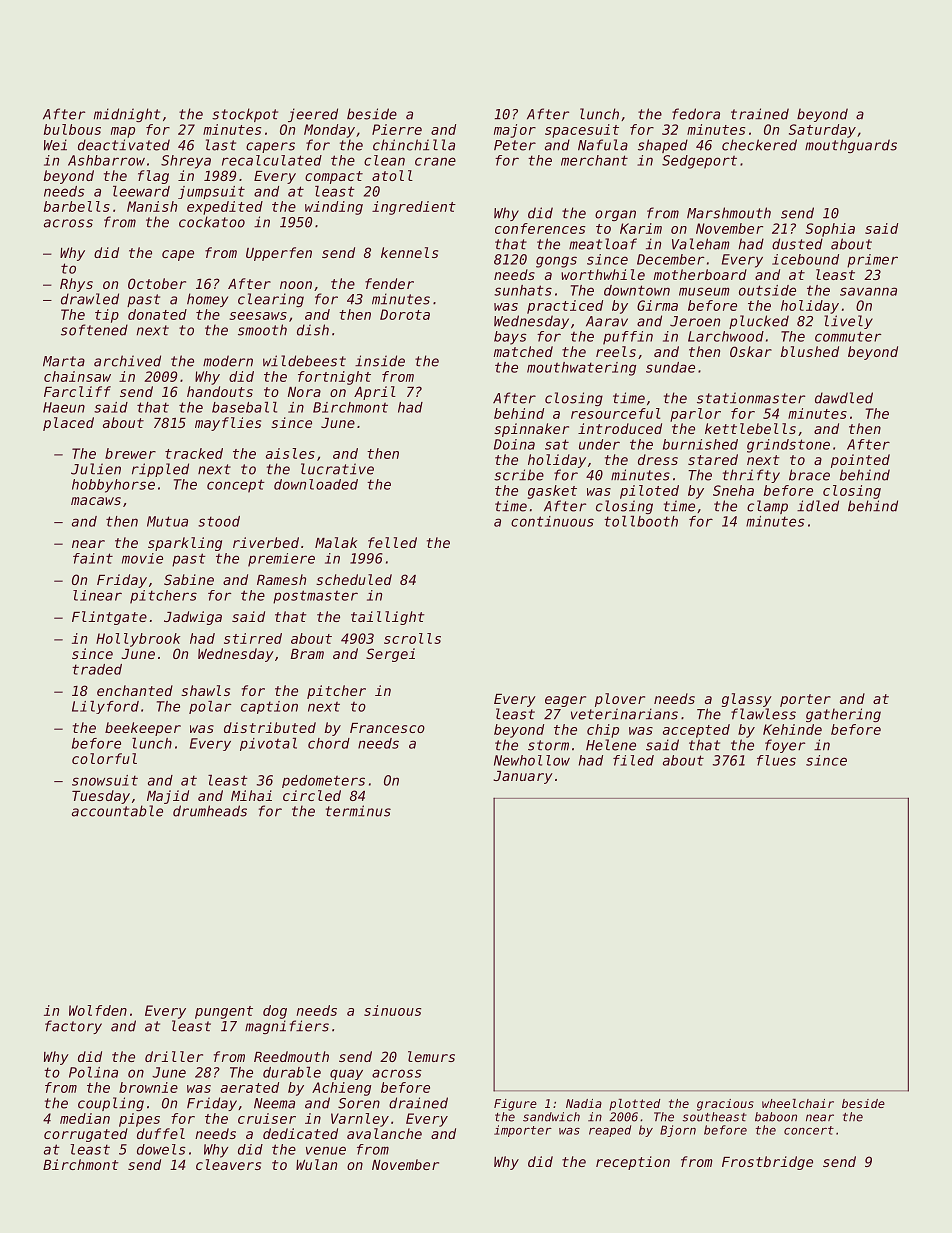 This image has height=1233, width=952. I want to click on clearing, so click(271, 300).
